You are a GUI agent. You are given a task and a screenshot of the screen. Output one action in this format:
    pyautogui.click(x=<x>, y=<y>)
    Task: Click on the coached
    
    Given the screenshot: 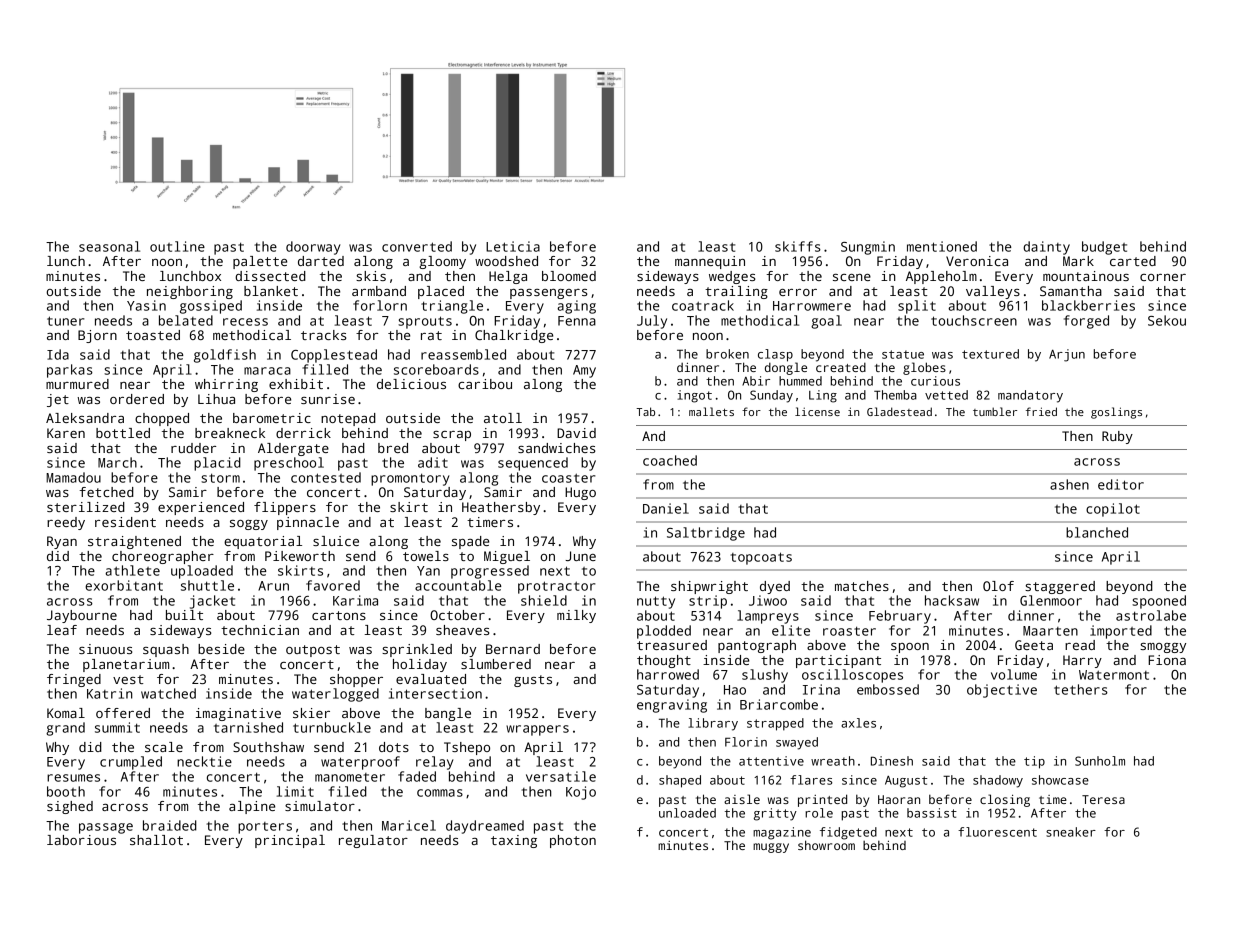 What is the action you would take?
    pyautogui.click(x=670, y=460)
